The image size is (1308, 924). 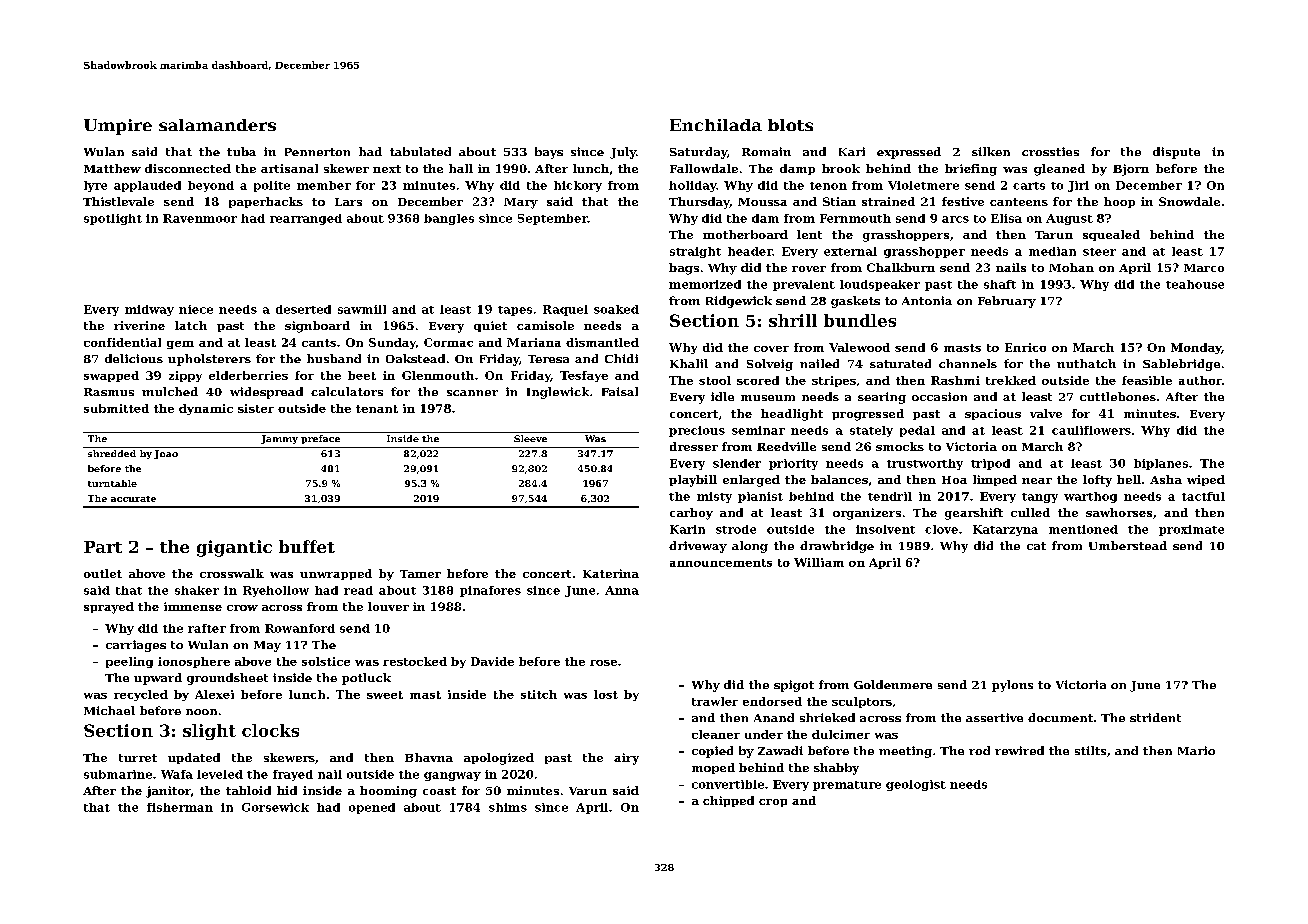 What do you see at coordinates (270, 730) in the document?
I see `clocks` at bounding box center [270, 730].
